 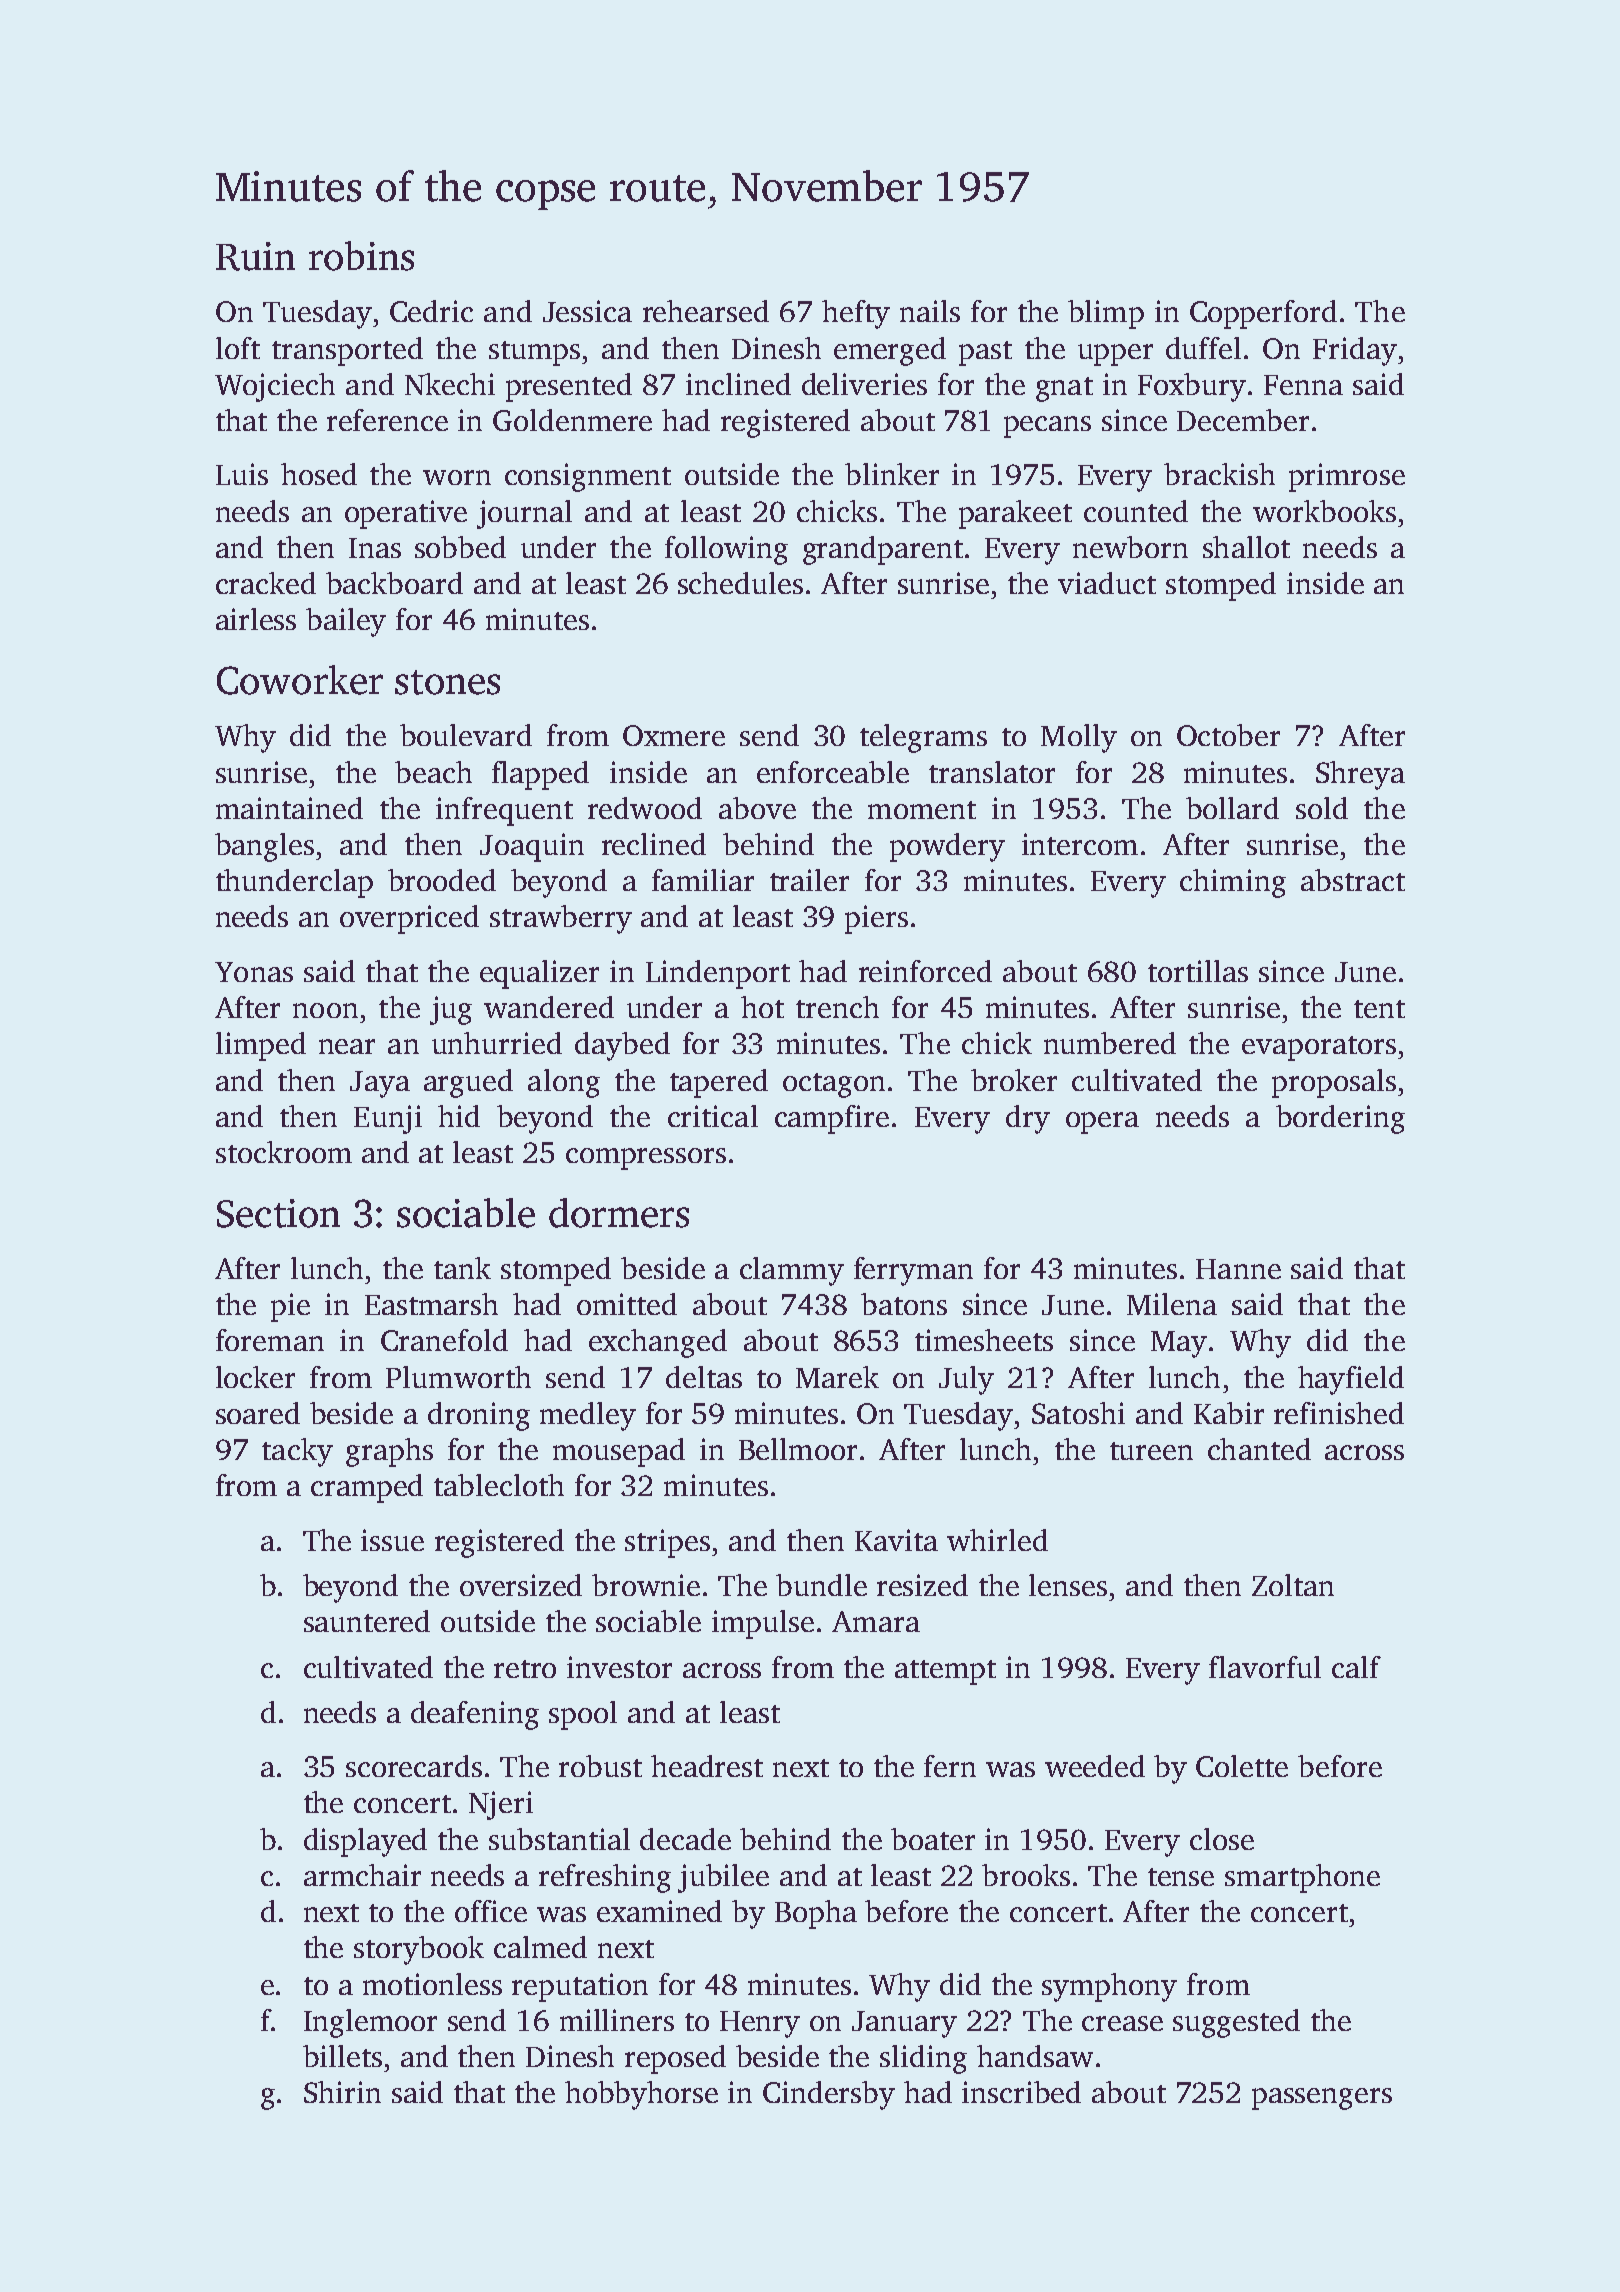 I want to click on graphs, so click(x=389, y=1452).
